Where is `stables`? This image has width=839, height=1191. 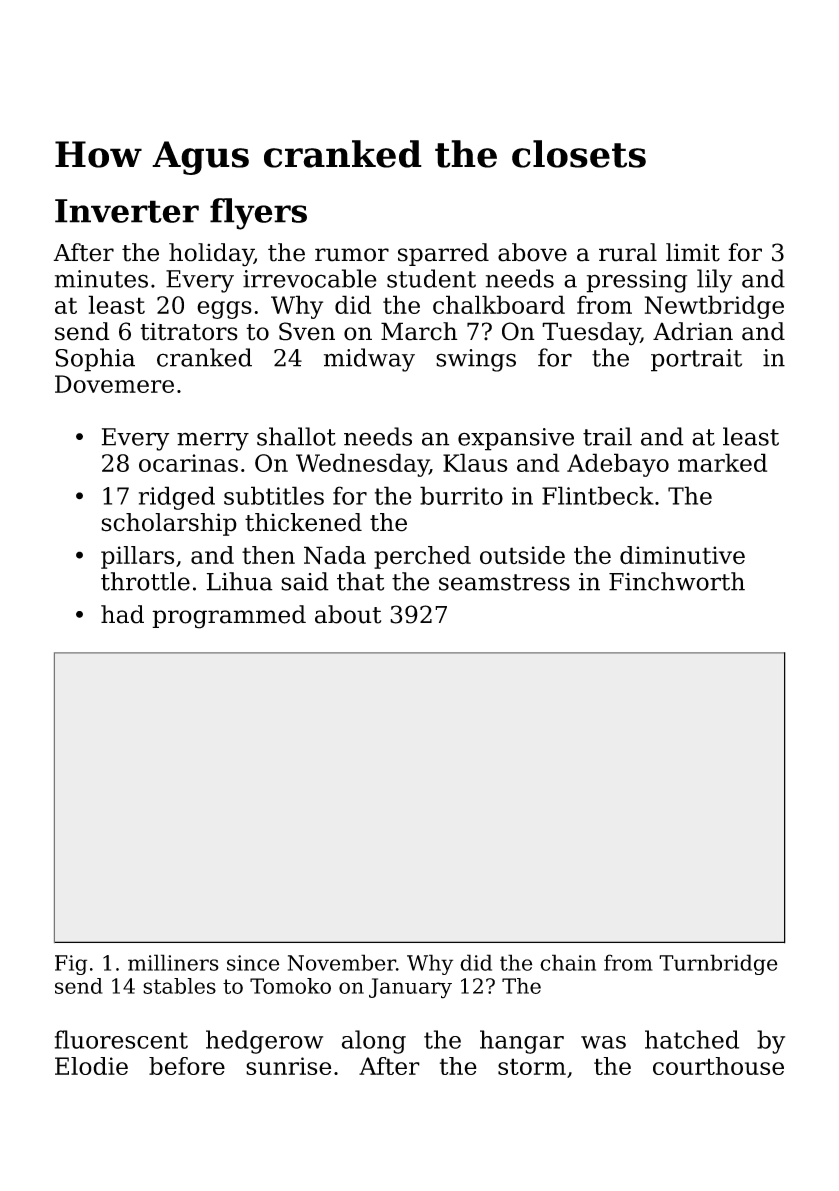
stables is located at coordinates (179, 986).
